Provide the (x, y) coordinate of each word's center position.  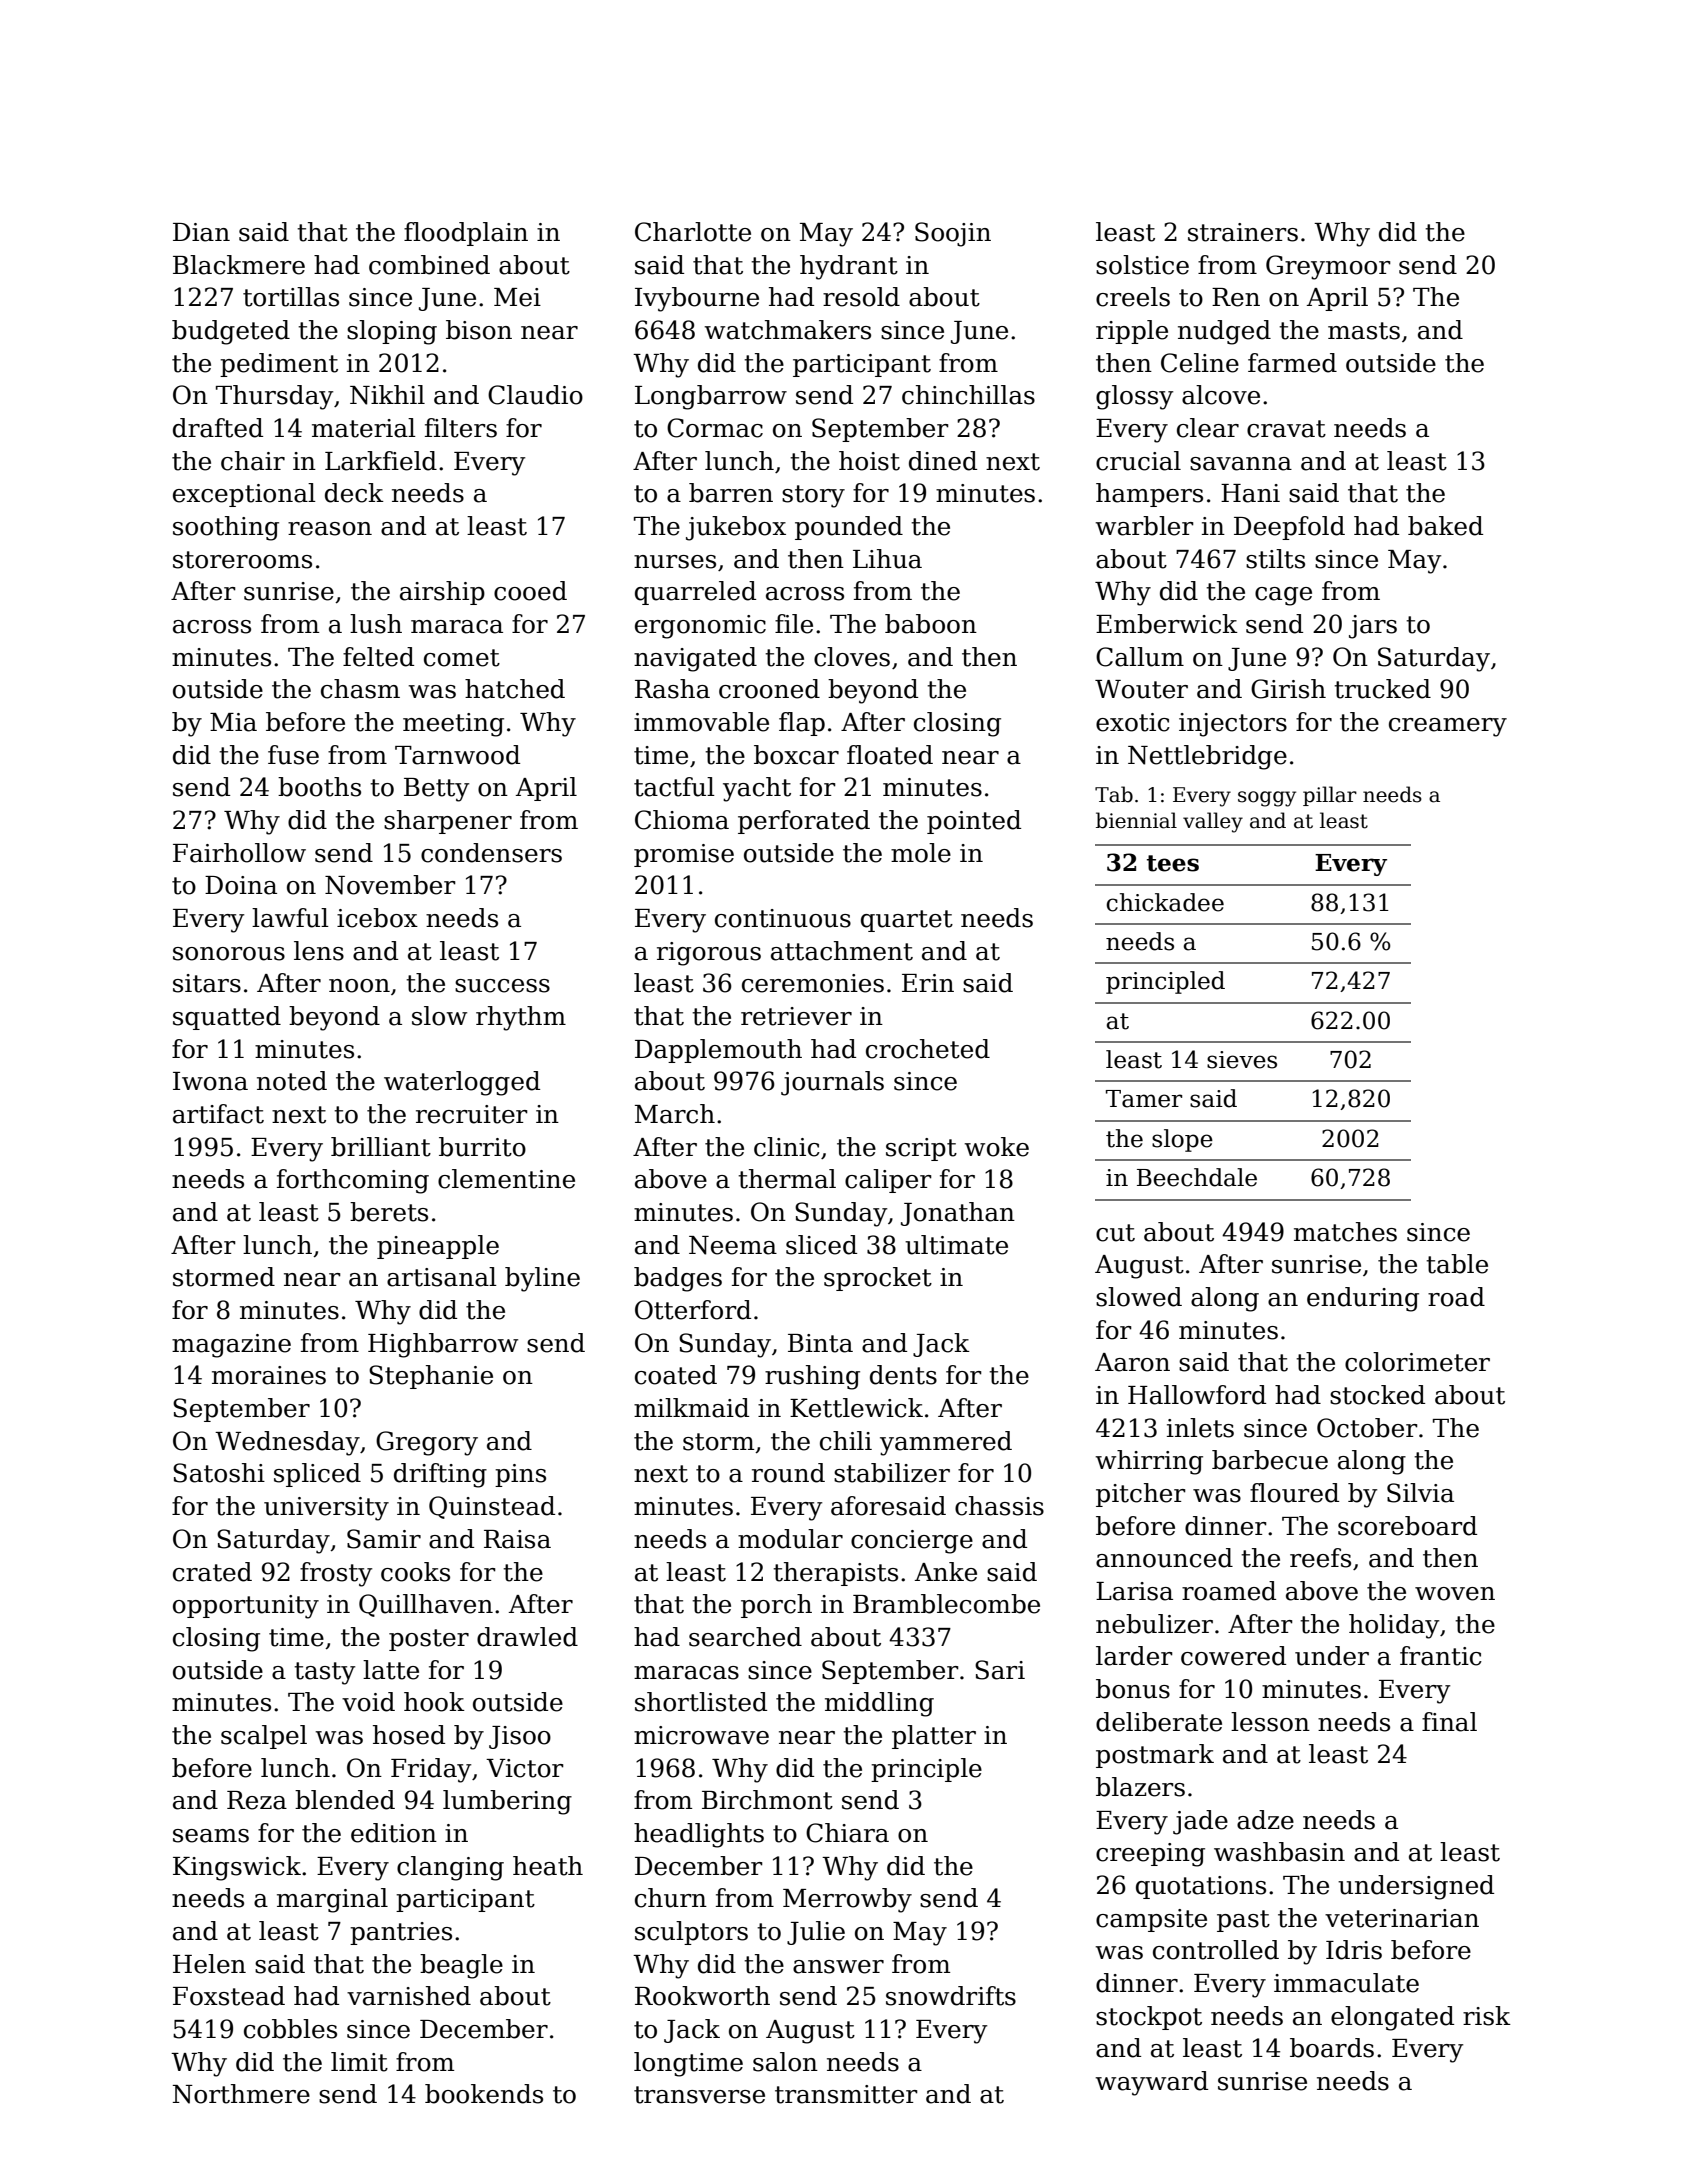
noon (359, 986)
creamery (1448, 727)
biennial (1136, 820)
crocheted (928, 1049)
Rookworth (702, 1996)
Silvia (1420, 1493)
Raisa (517, 1539)
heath (548, 1866)
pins (520, 1475)
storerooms (242, 560)
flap (802, 724)
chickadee (1165, 902)
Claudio (535, 395)
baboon (931, 624)
